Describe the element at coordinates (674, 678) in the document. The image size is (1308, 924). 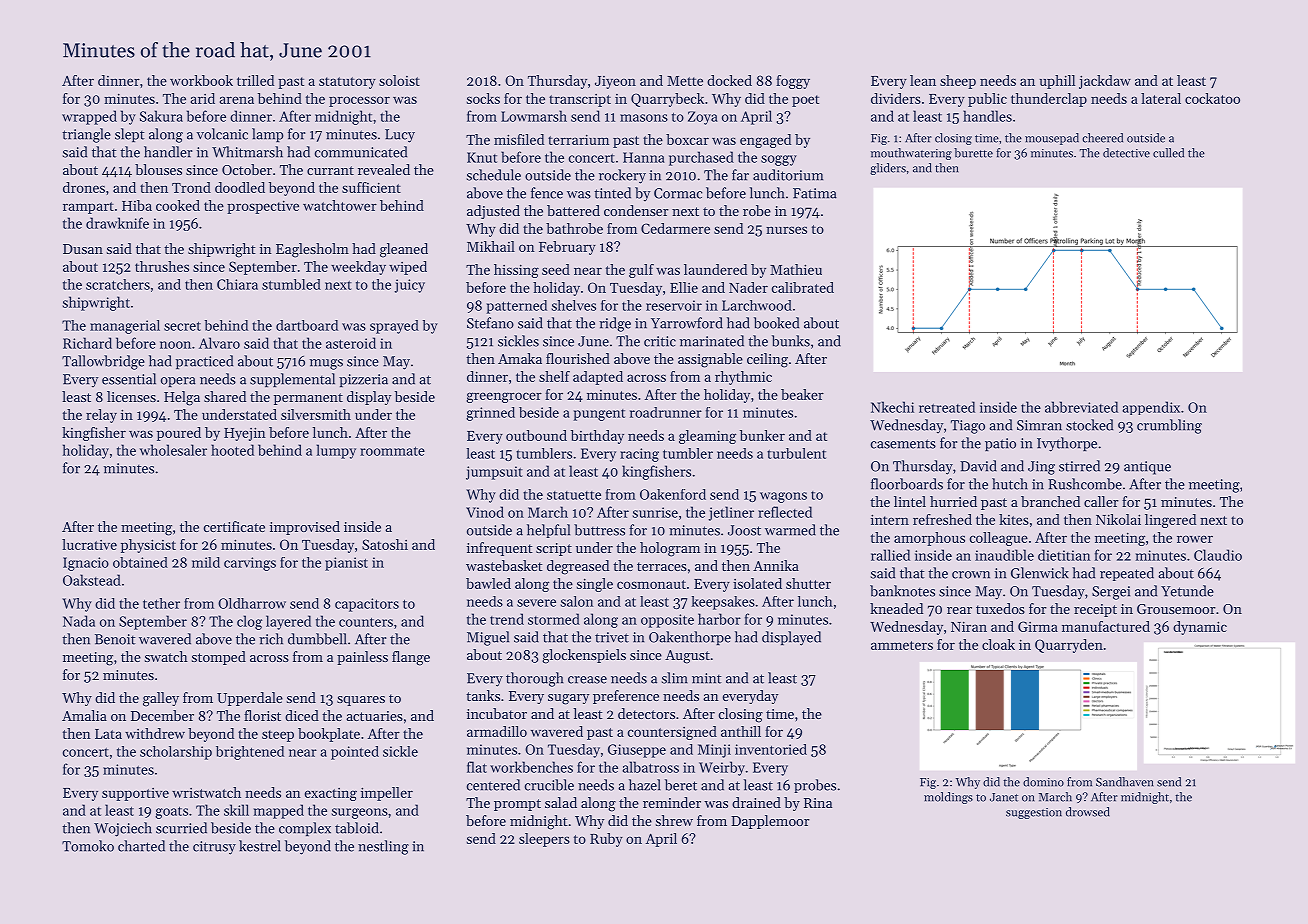
I see `slim` at that location.
